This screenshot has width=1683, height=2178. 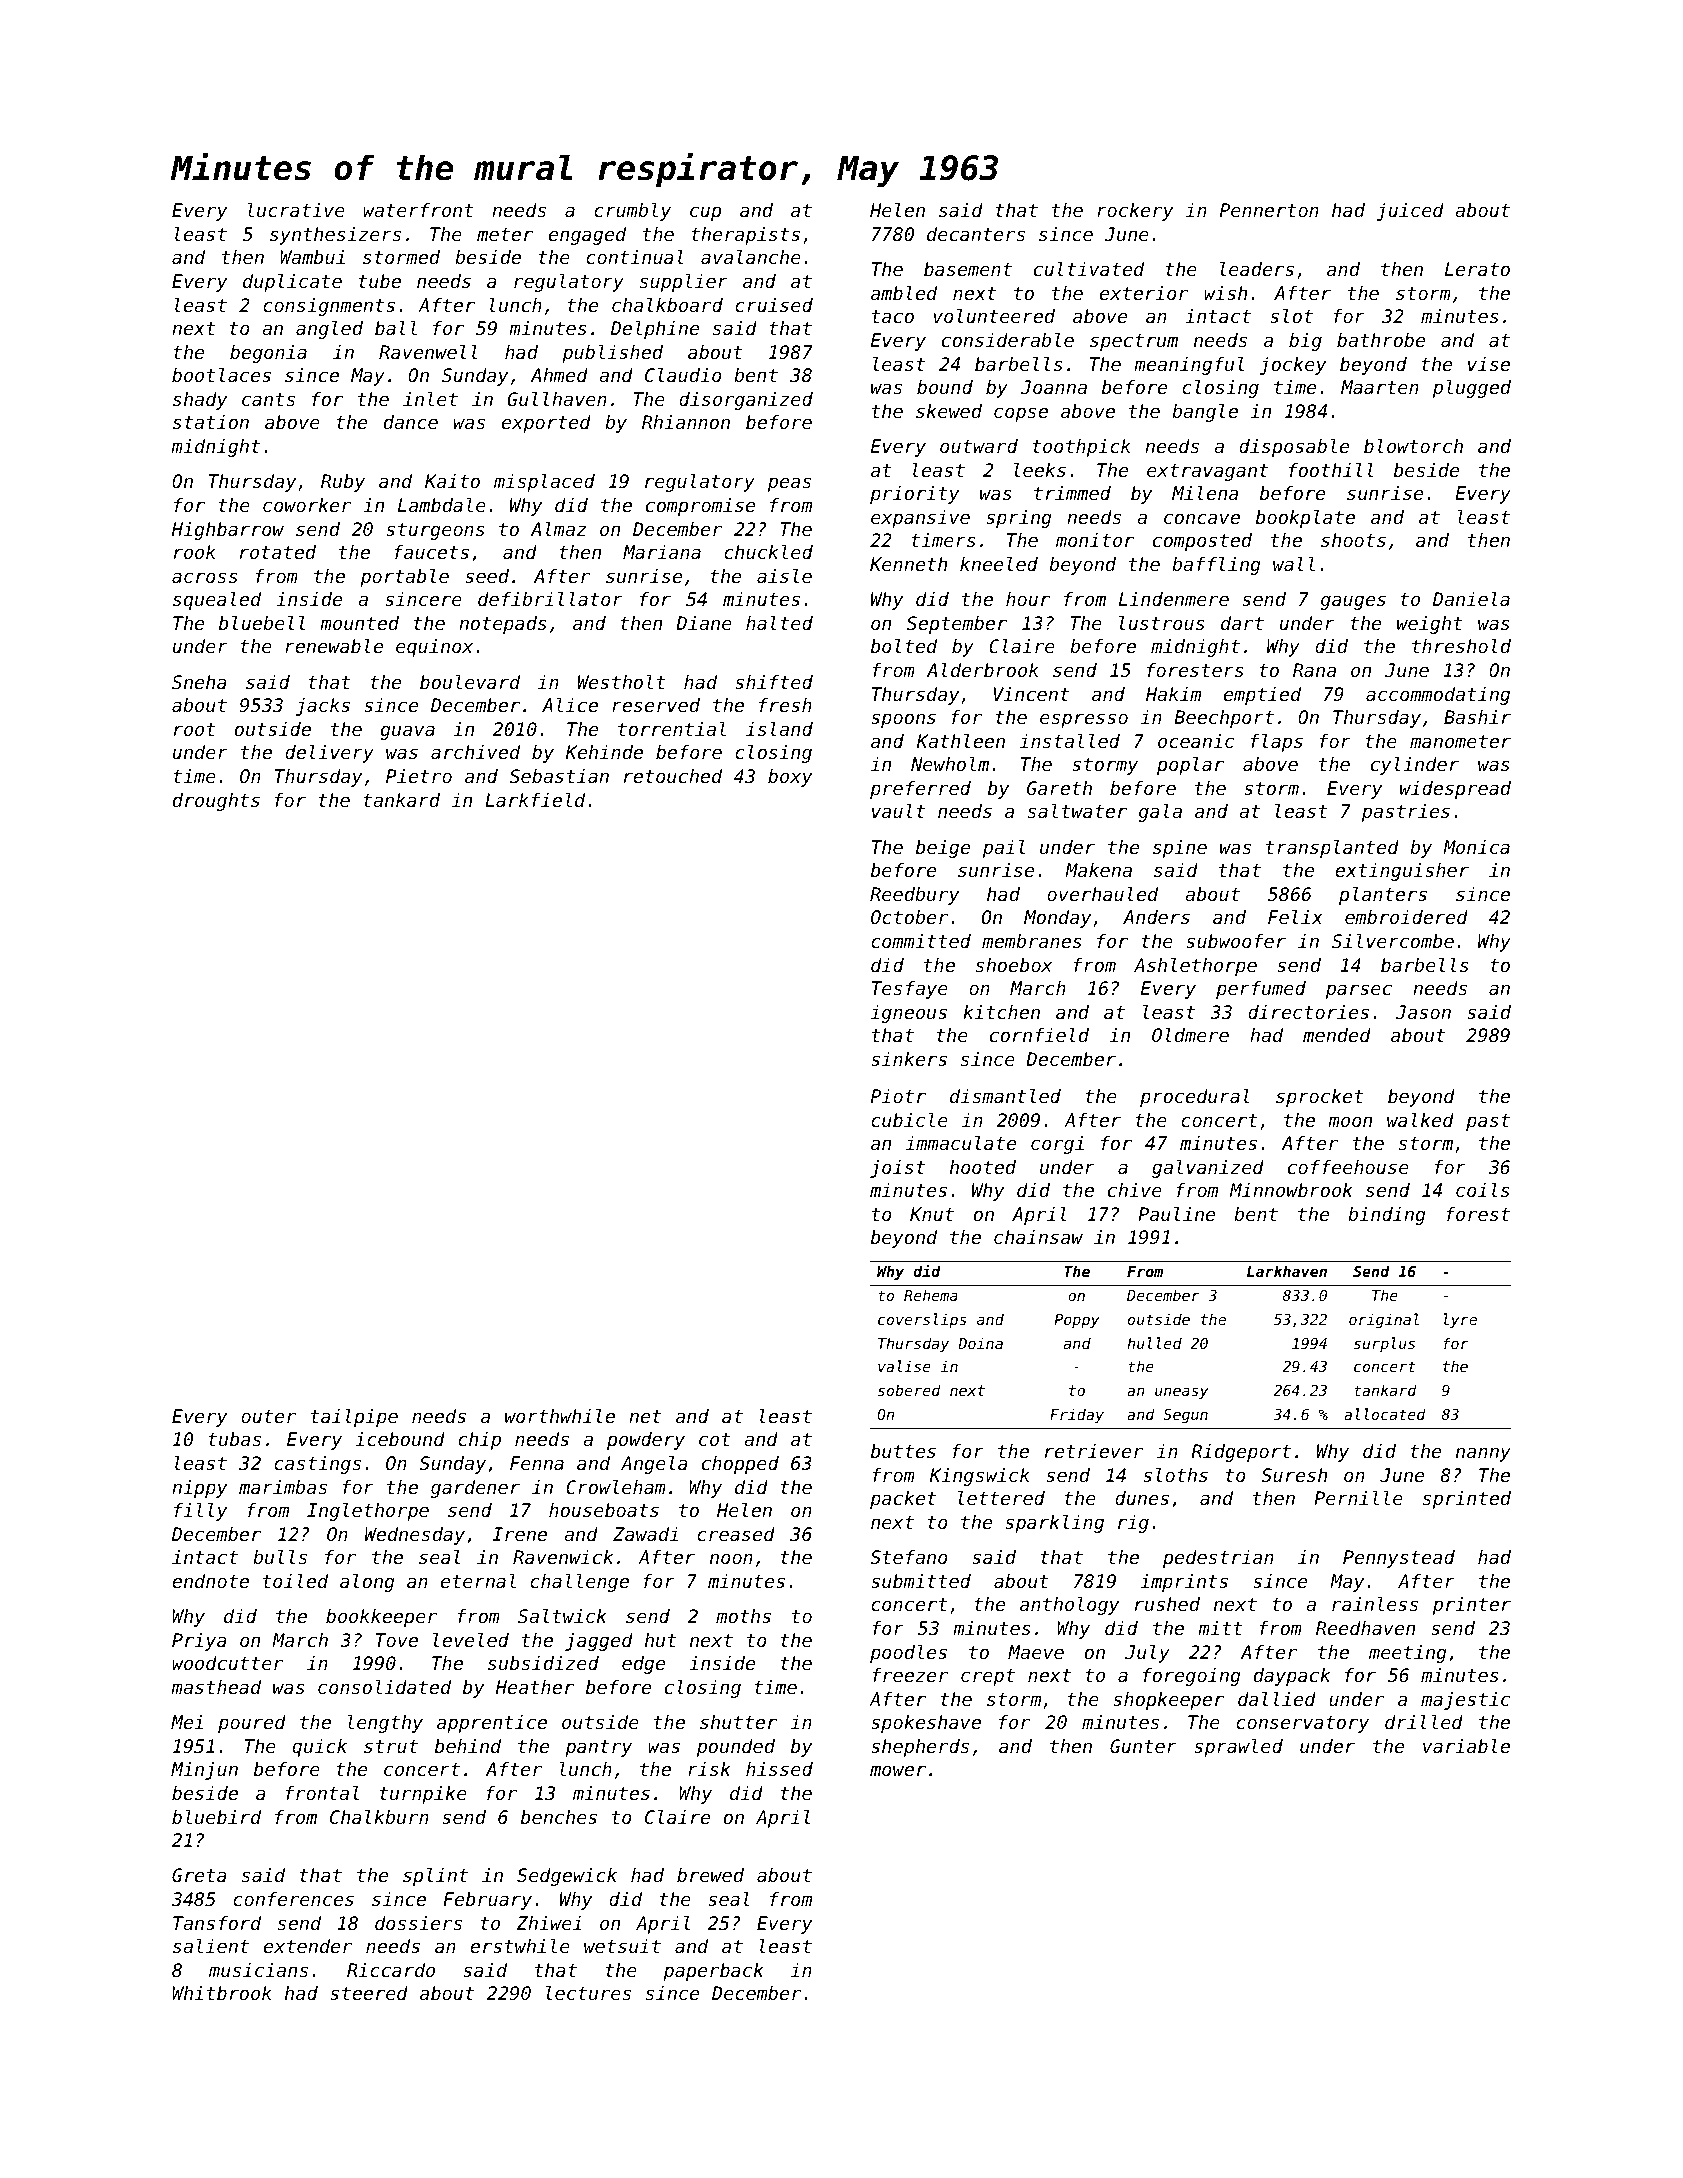 What do you see at coordinates (909, 917) in the screenshot?
I see `October` at bounding box center [909, 917].
